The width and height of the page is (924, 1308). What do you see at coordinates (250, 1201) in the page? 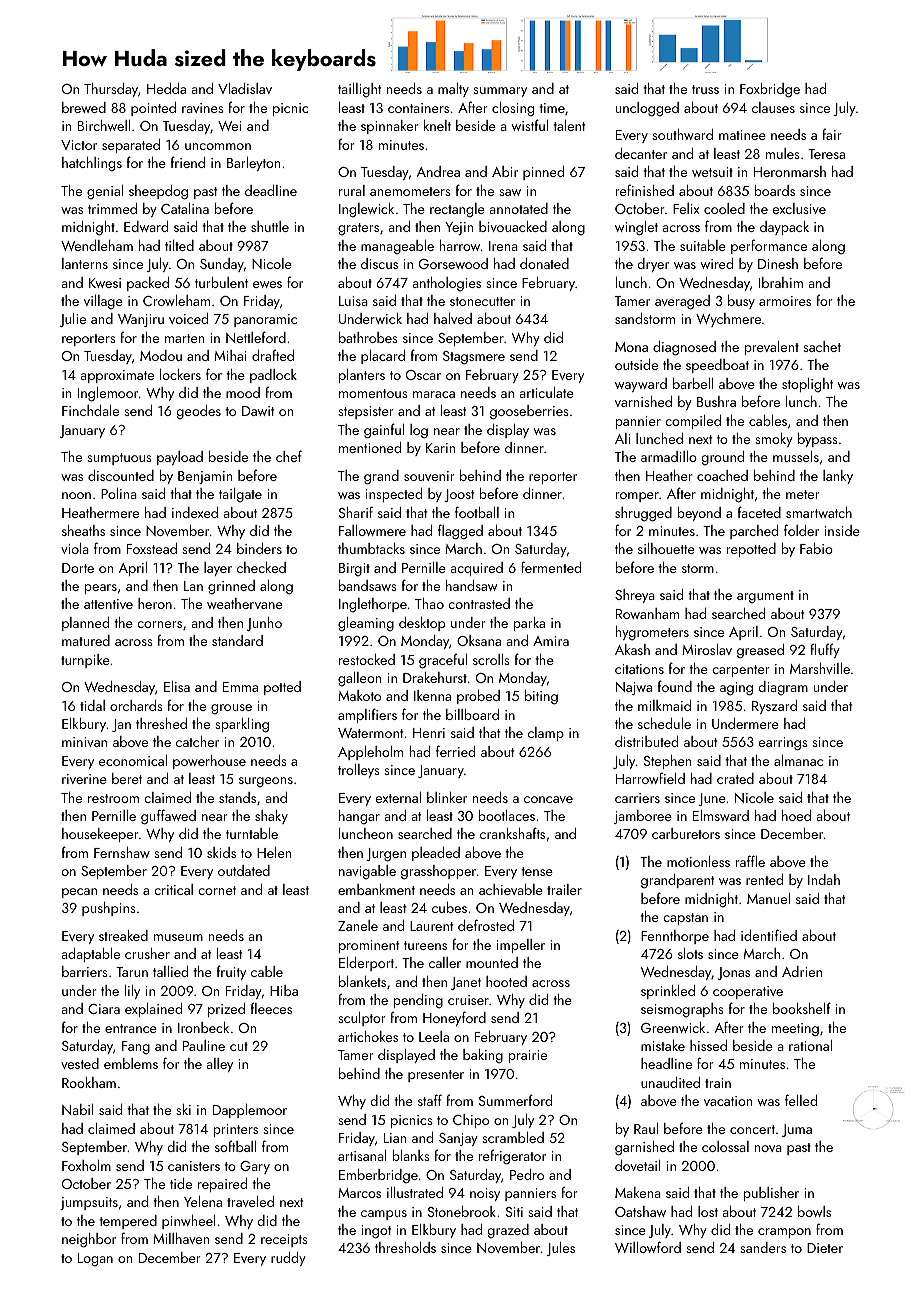
I see `traveled` at bounding box center [250, 1201].
